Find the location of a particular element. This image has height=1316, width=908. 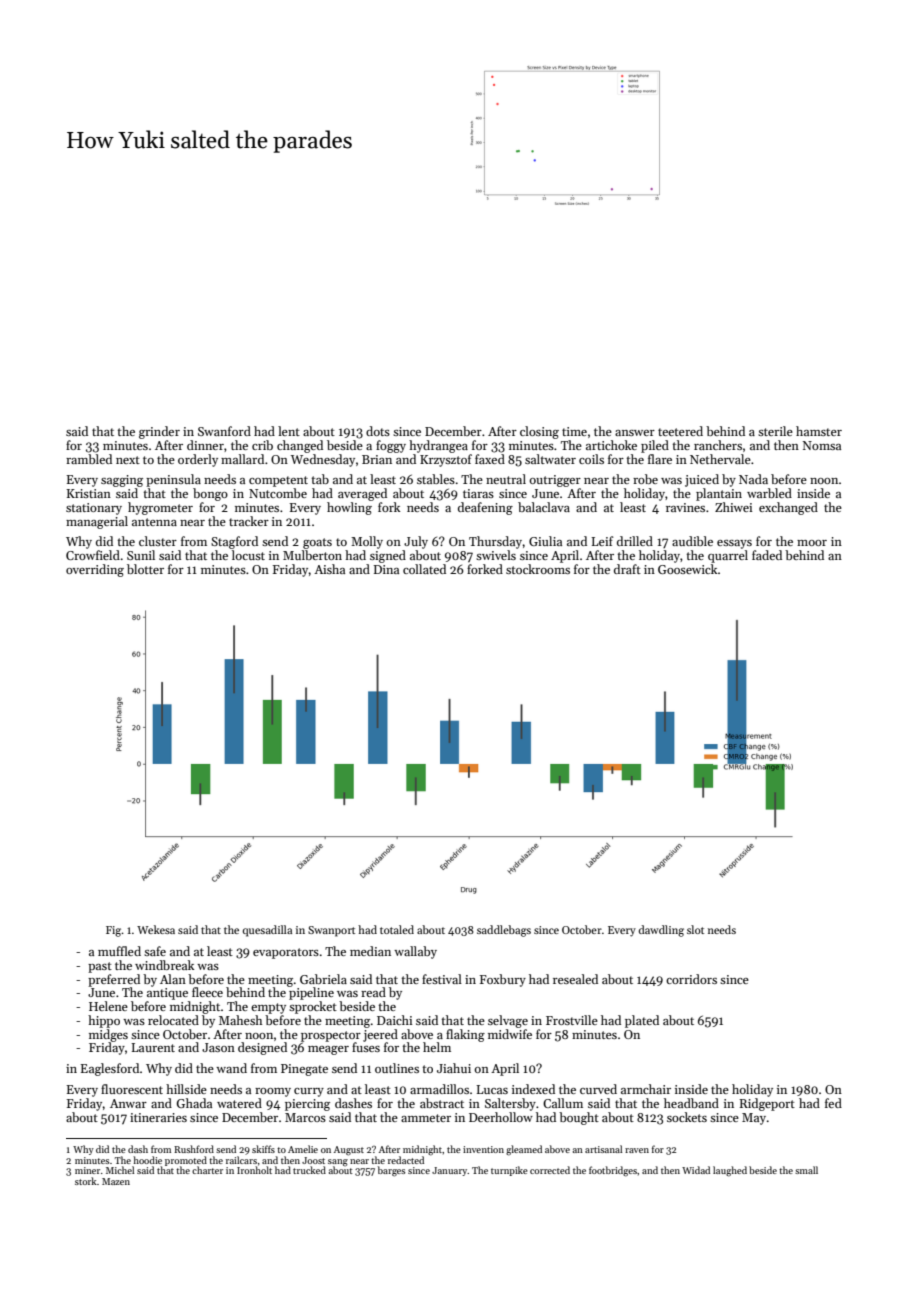

overriding is located at coordinates (95, 570).
